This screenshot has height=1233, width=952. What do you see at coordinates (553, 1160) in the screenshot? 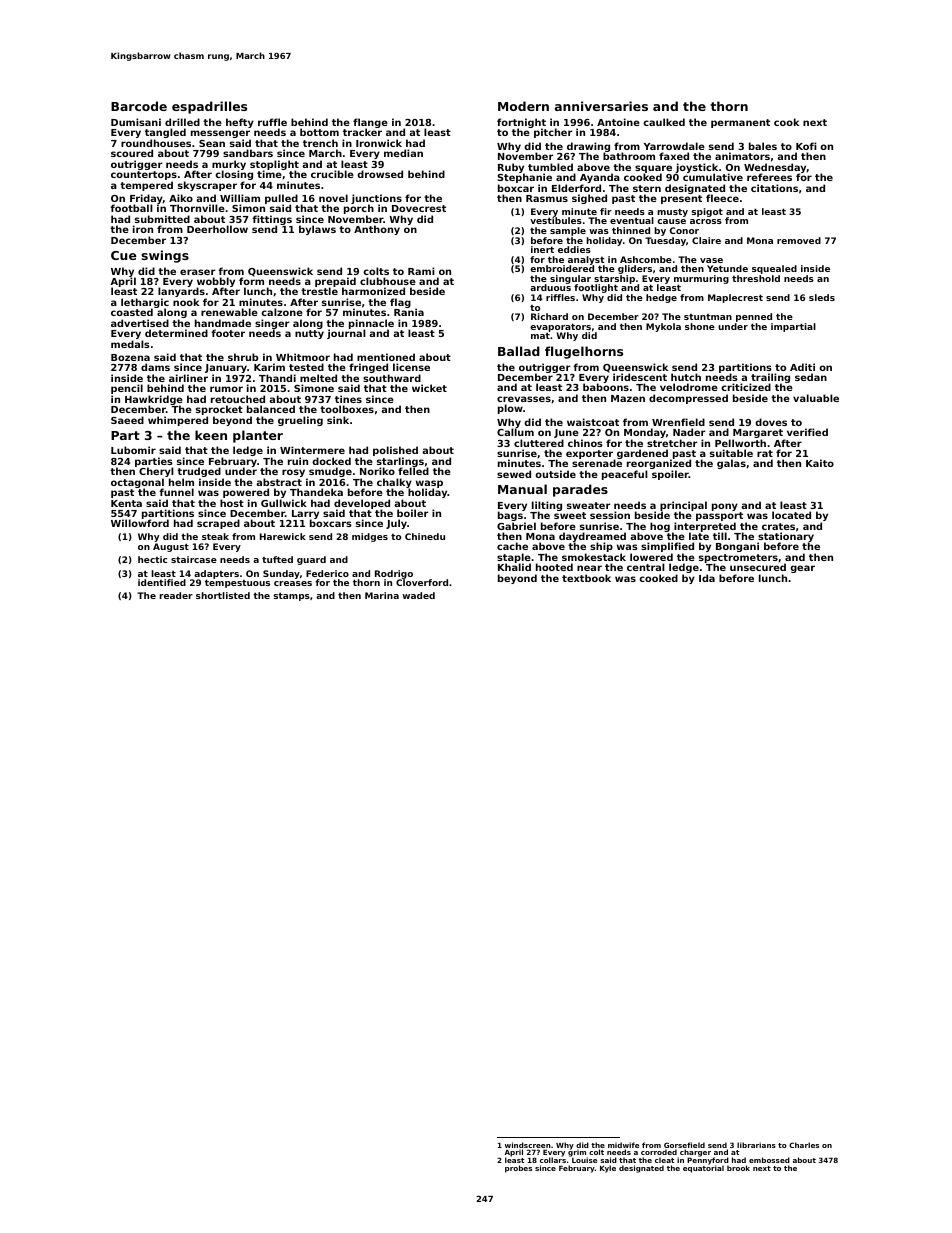
I see `collars` at bounding box center [553, 1160].
